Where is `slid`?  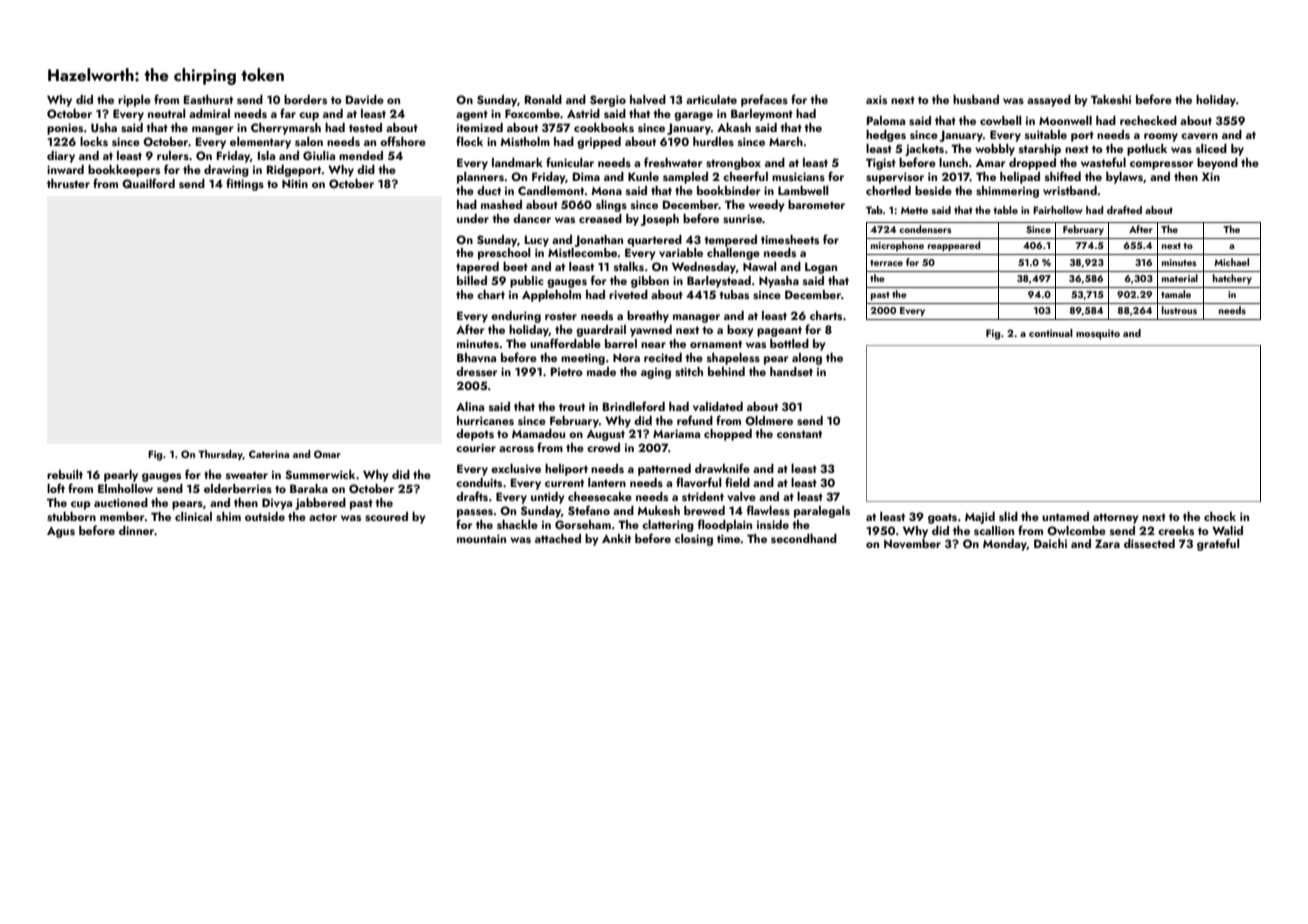
slid is located at coordinates (1008, 516).
